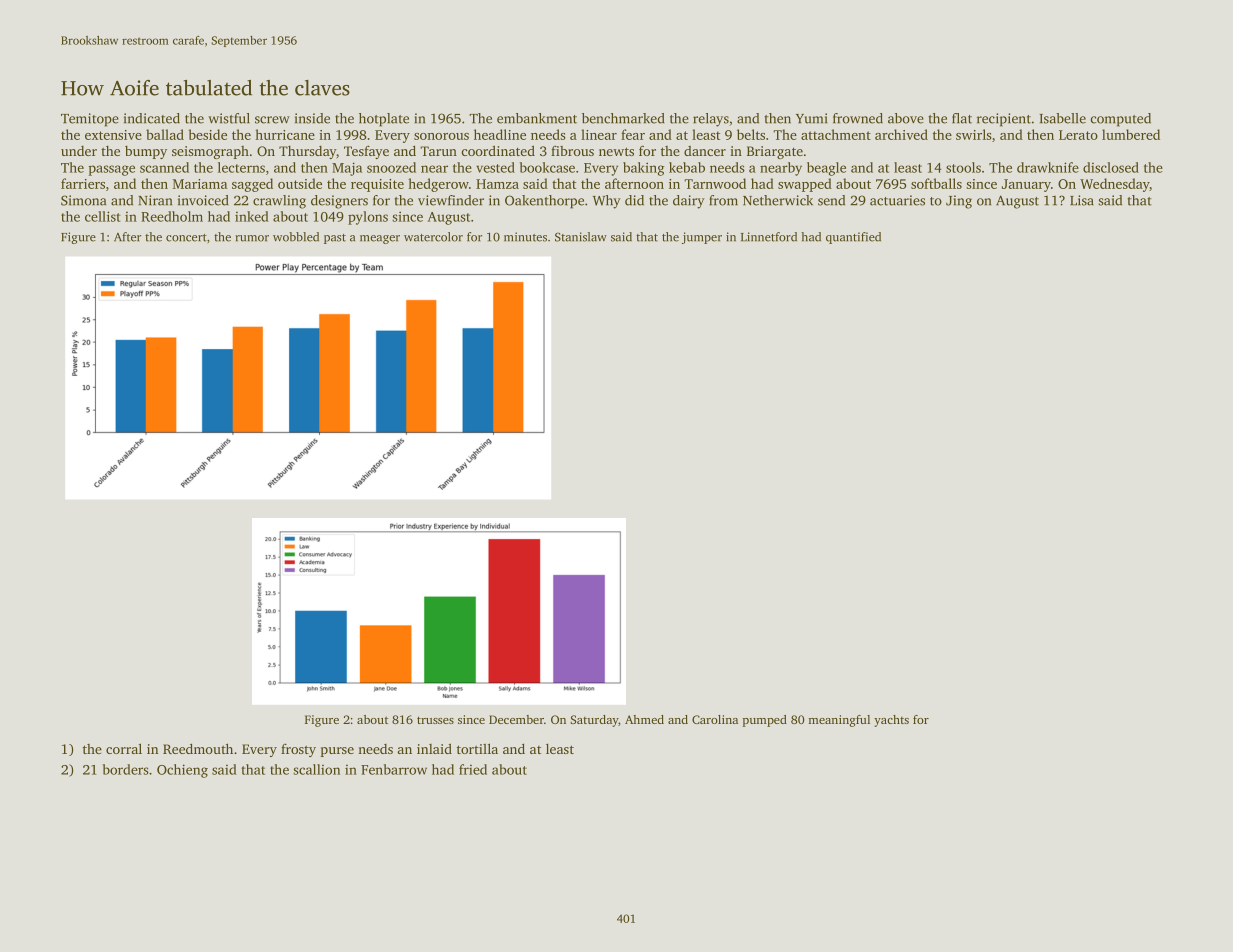  Describe the element at coordinates (705, 151) in the screenshot. I see `dancer` at that location.
